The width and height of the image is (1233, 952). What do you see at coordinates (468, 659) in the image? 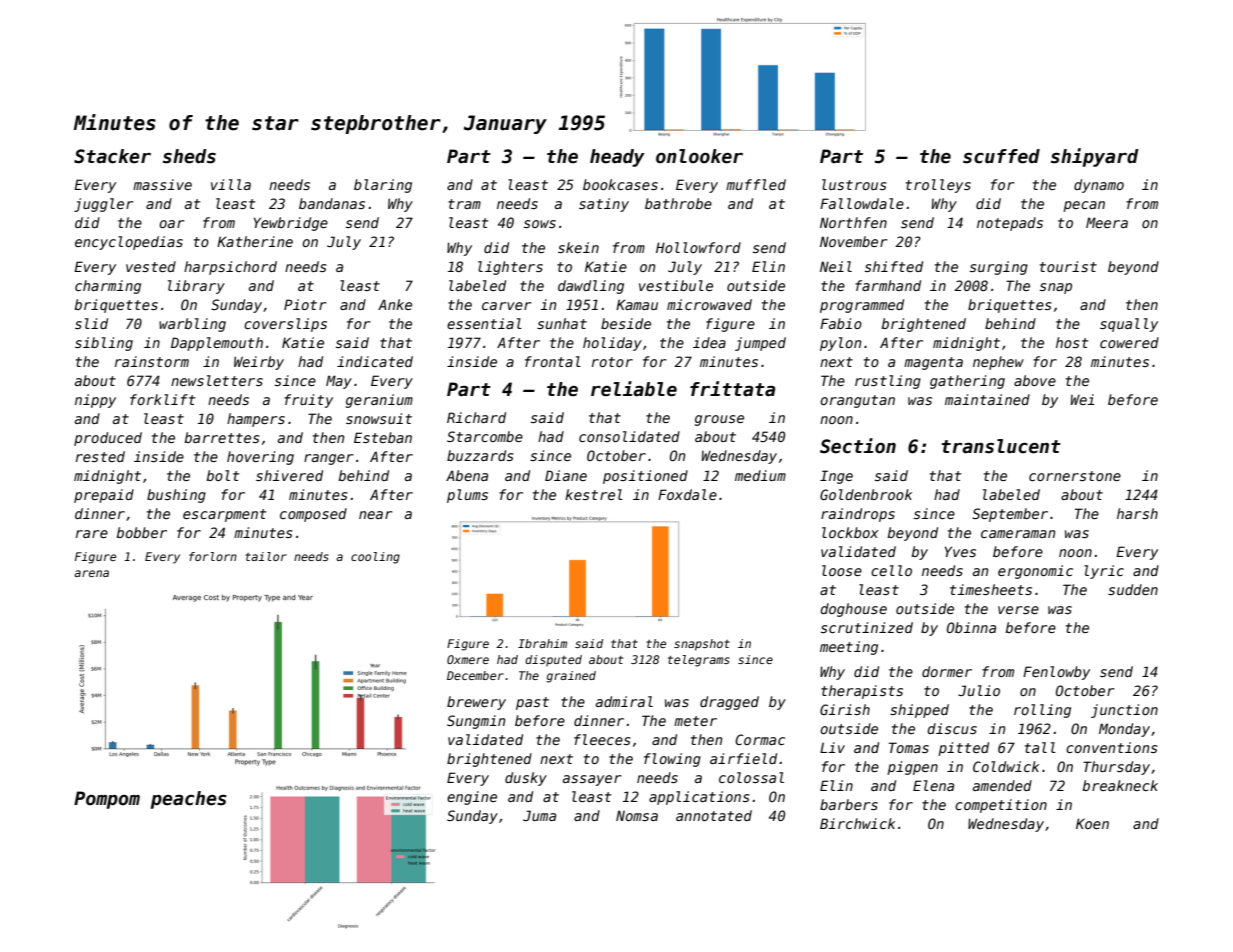
I see `Oxmere` at bounding box center [468, 659].
